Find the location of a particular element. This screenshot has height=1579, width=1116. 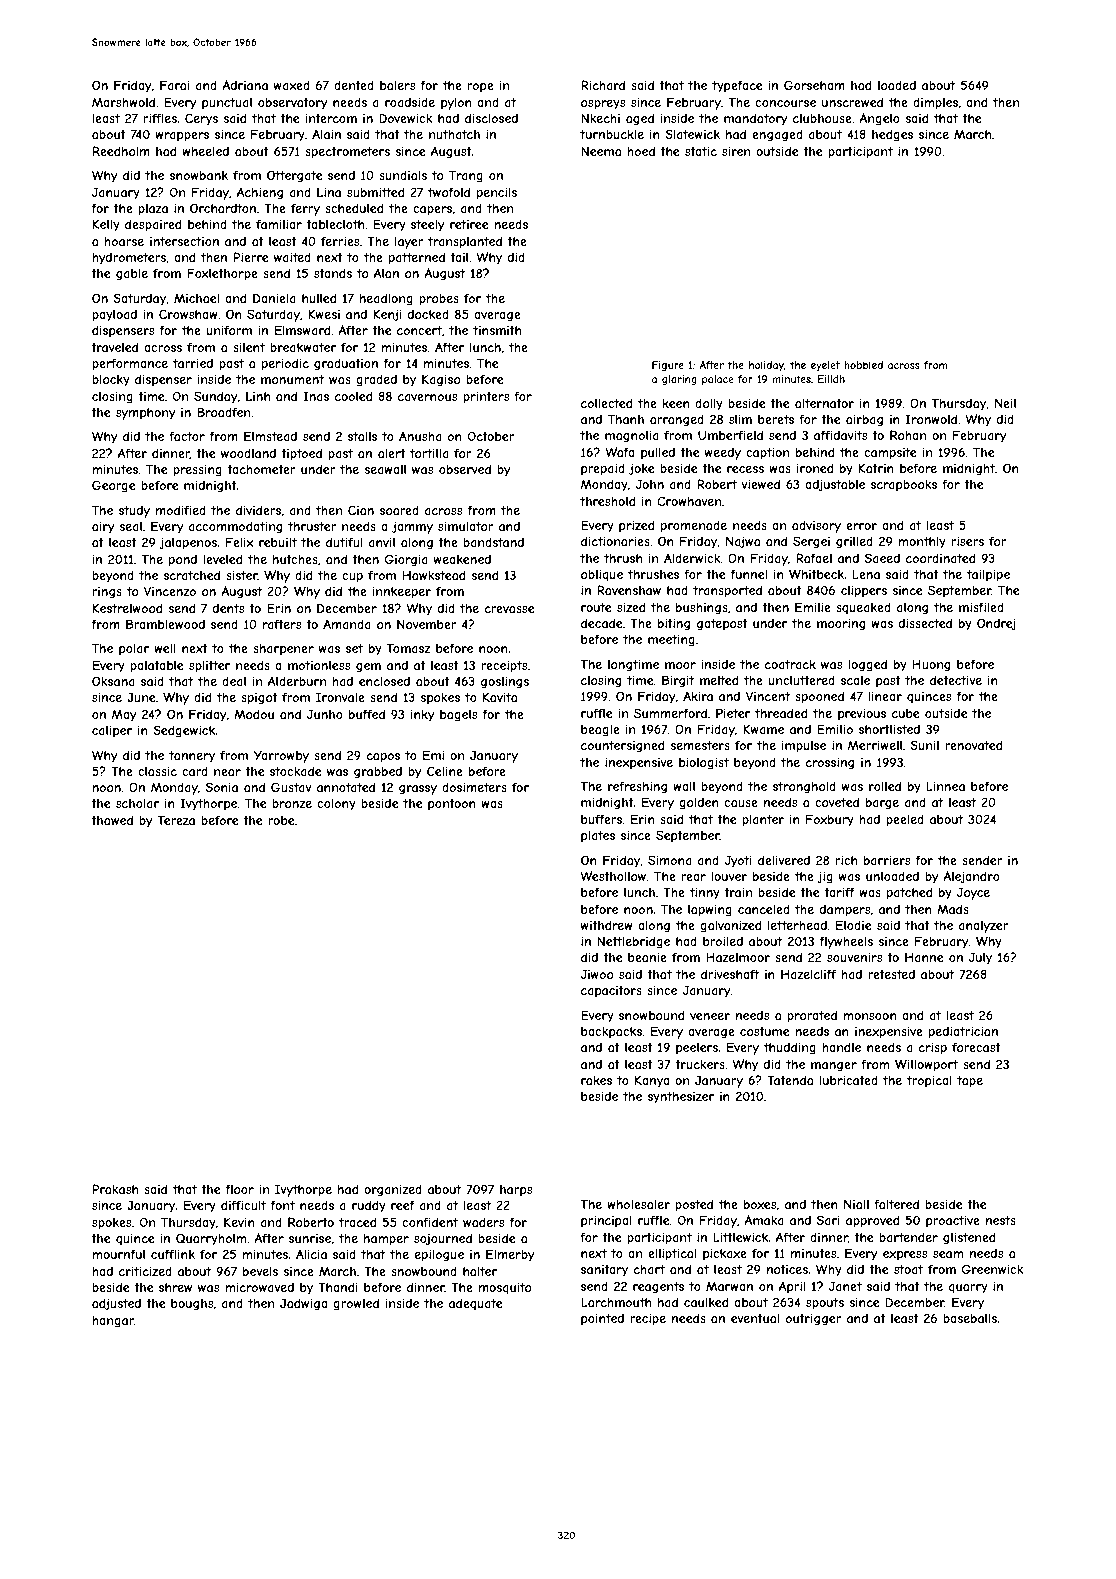

misfiled is located at coordinates (981, 607).
